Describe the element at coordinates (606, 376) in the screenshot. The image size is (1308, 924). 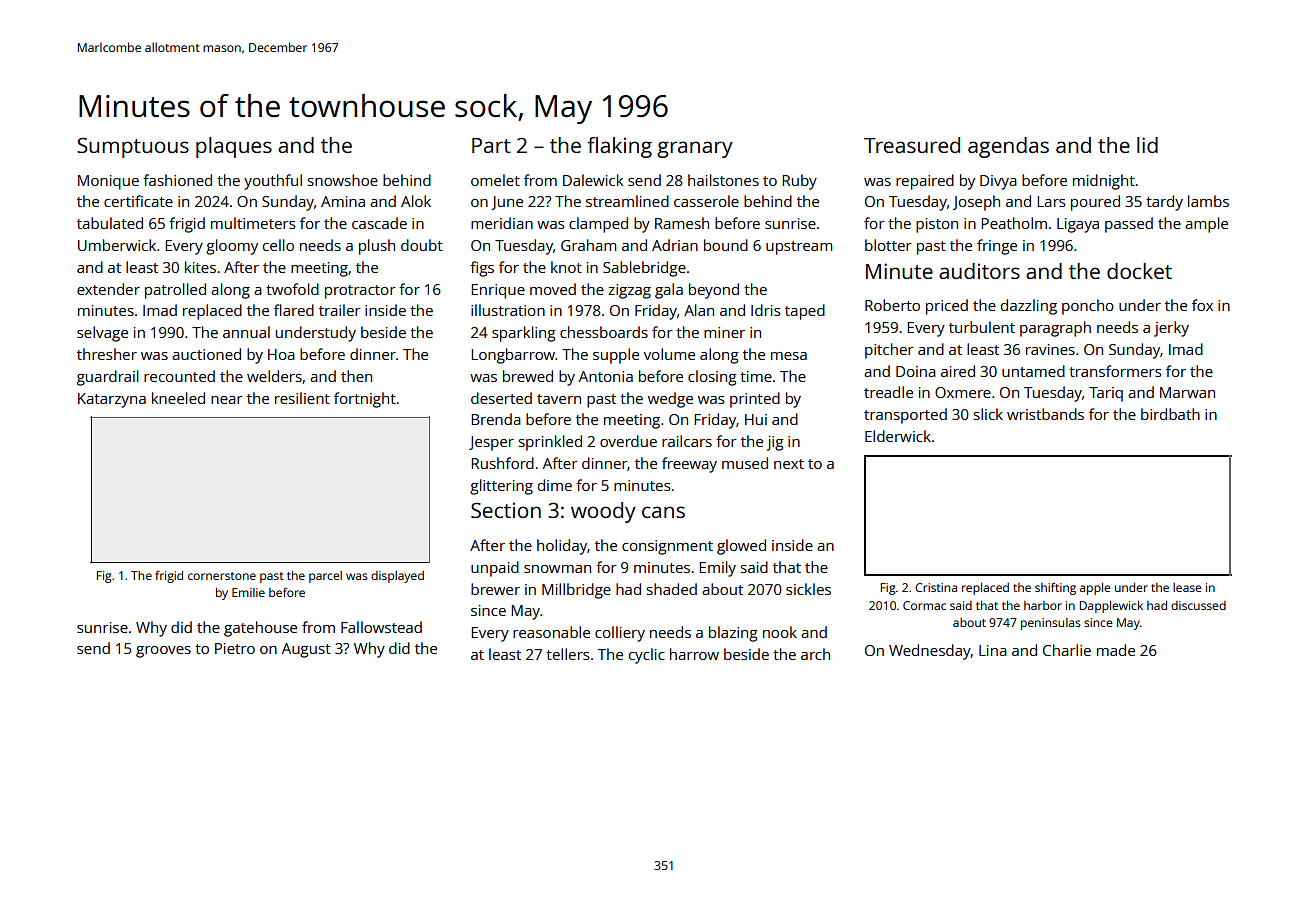
I see `Antonia` at that location.
